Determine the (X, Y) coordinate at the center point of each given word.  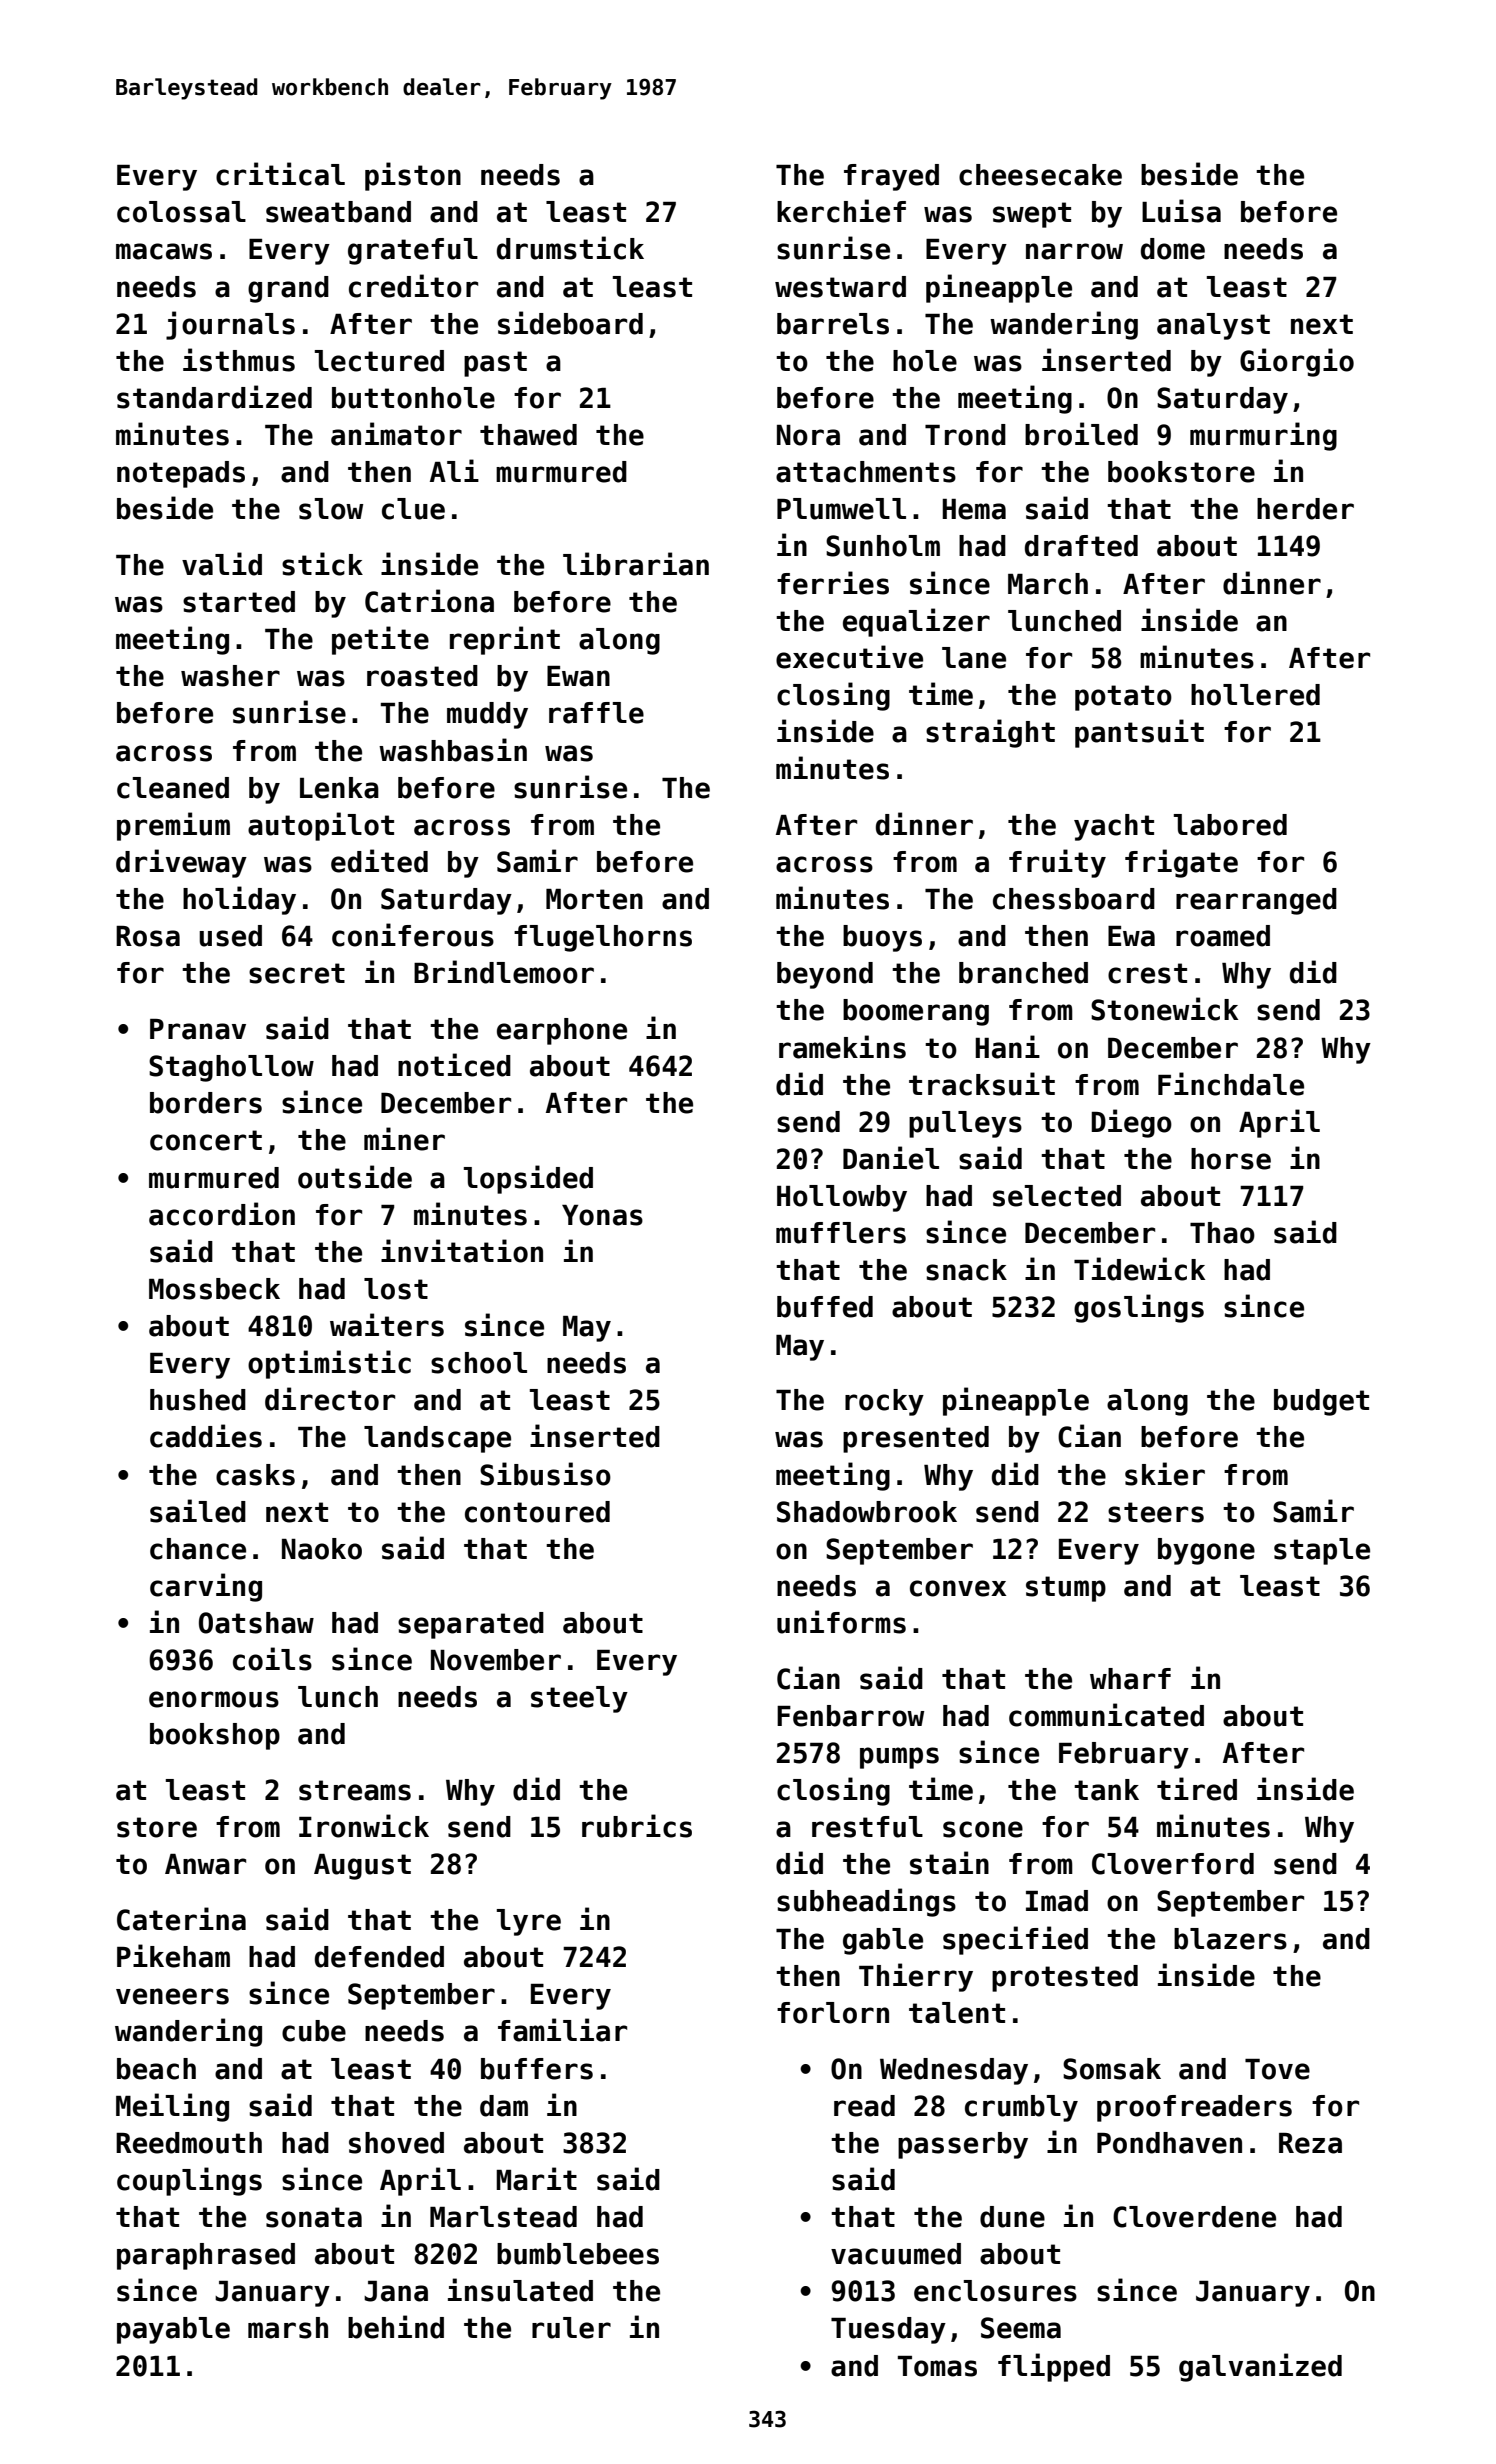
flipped (1054, 2367)
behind (396, 2327)
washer (230, 676)
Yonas (602, 1215)
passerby (963, 2145)
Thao (1222, 1233)
